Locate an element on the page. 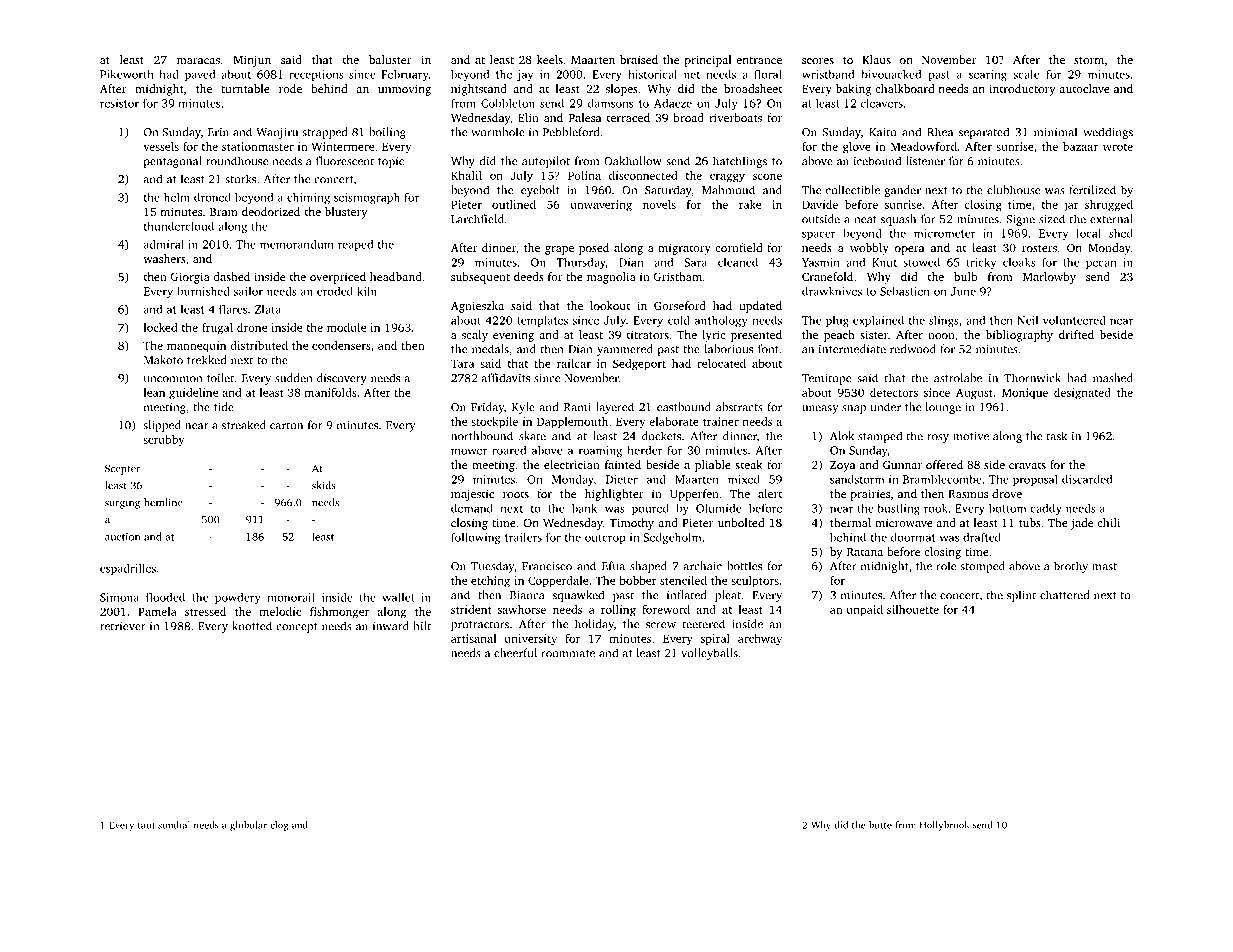  principal is located at coordinates (707, 61).
